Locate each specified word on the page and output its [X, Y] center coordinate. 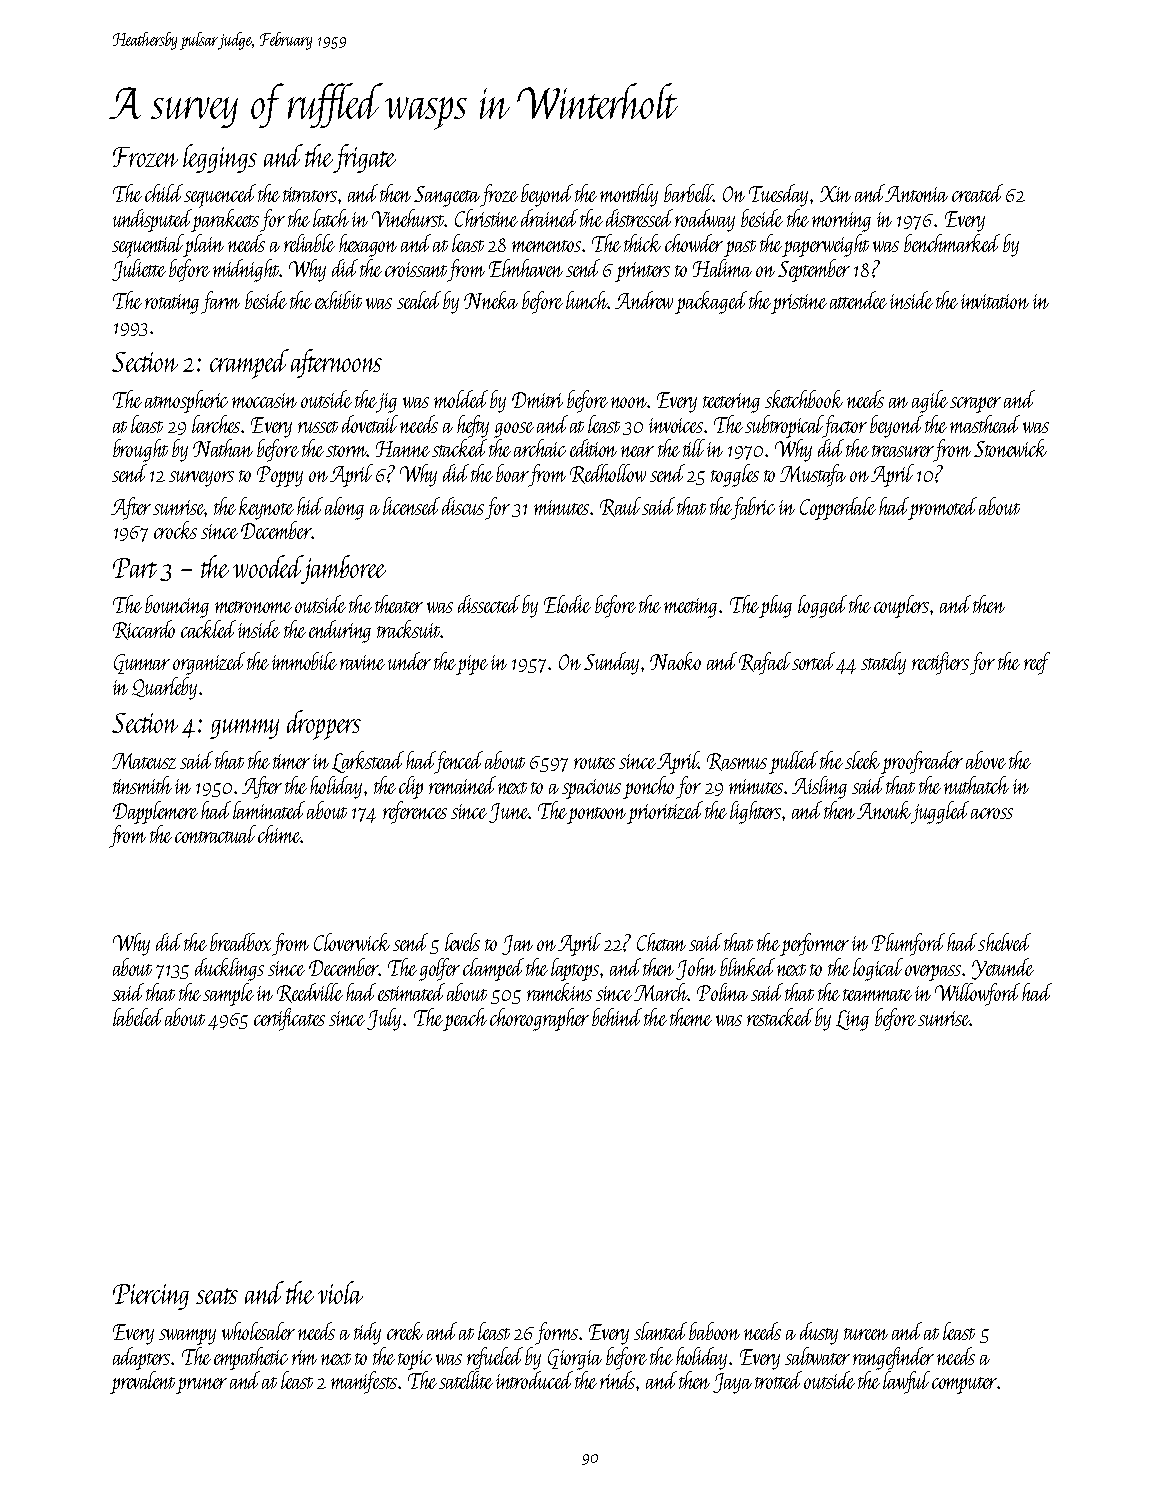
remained [462, 785]
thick [642, 243]
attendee [858, 300]
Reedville [310, 993]
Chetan [661, 942]
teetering [731, 403]
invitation [995, 301]
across [992, 813]
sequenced [220, 196]
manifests [364, 1382]
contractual [215, 834]
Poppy [280, 476]
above [986, 760]
